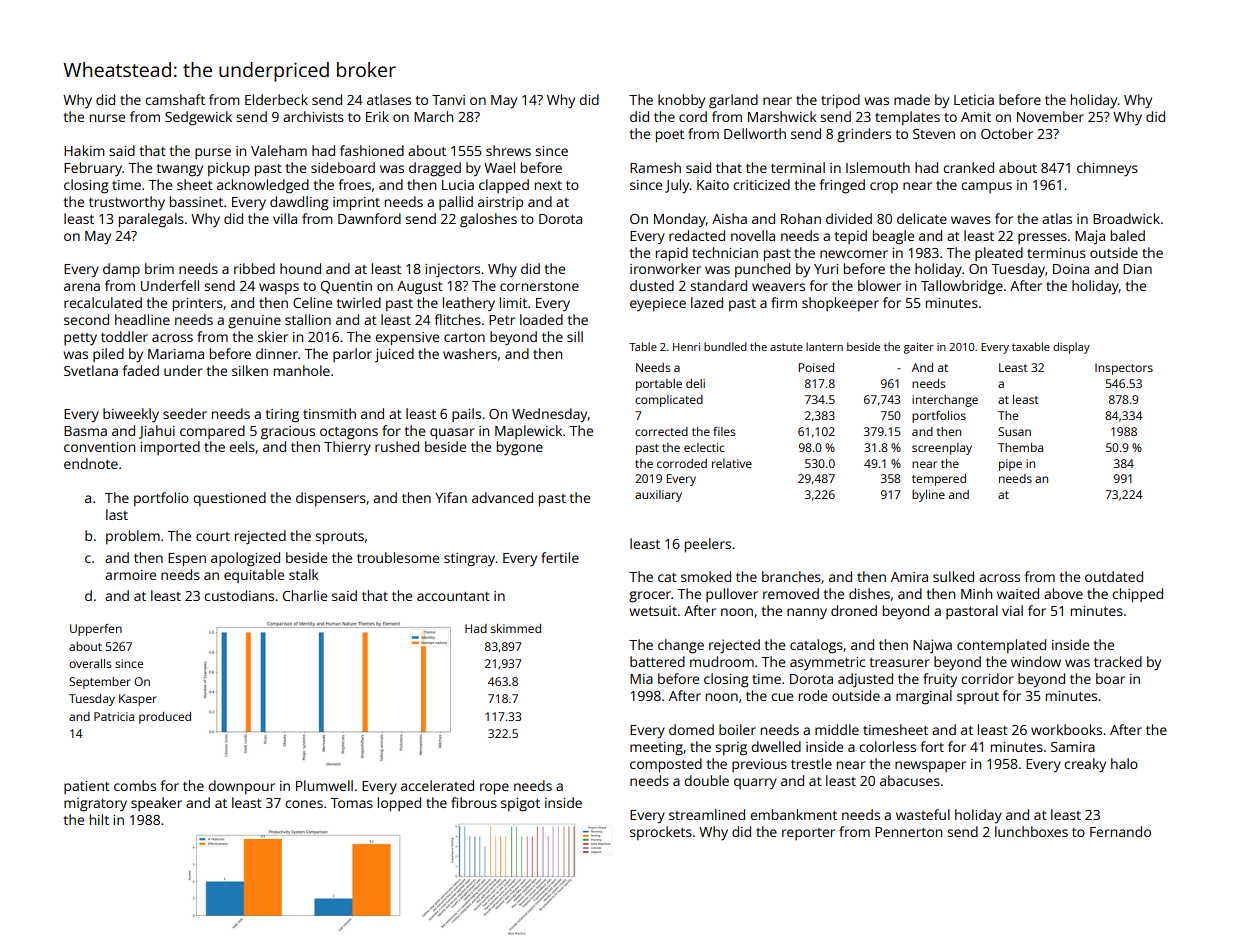 This page has width=1233, height=952. Describe the element at coordinates (681, 101) in the page. I see `knobby` at that location.
